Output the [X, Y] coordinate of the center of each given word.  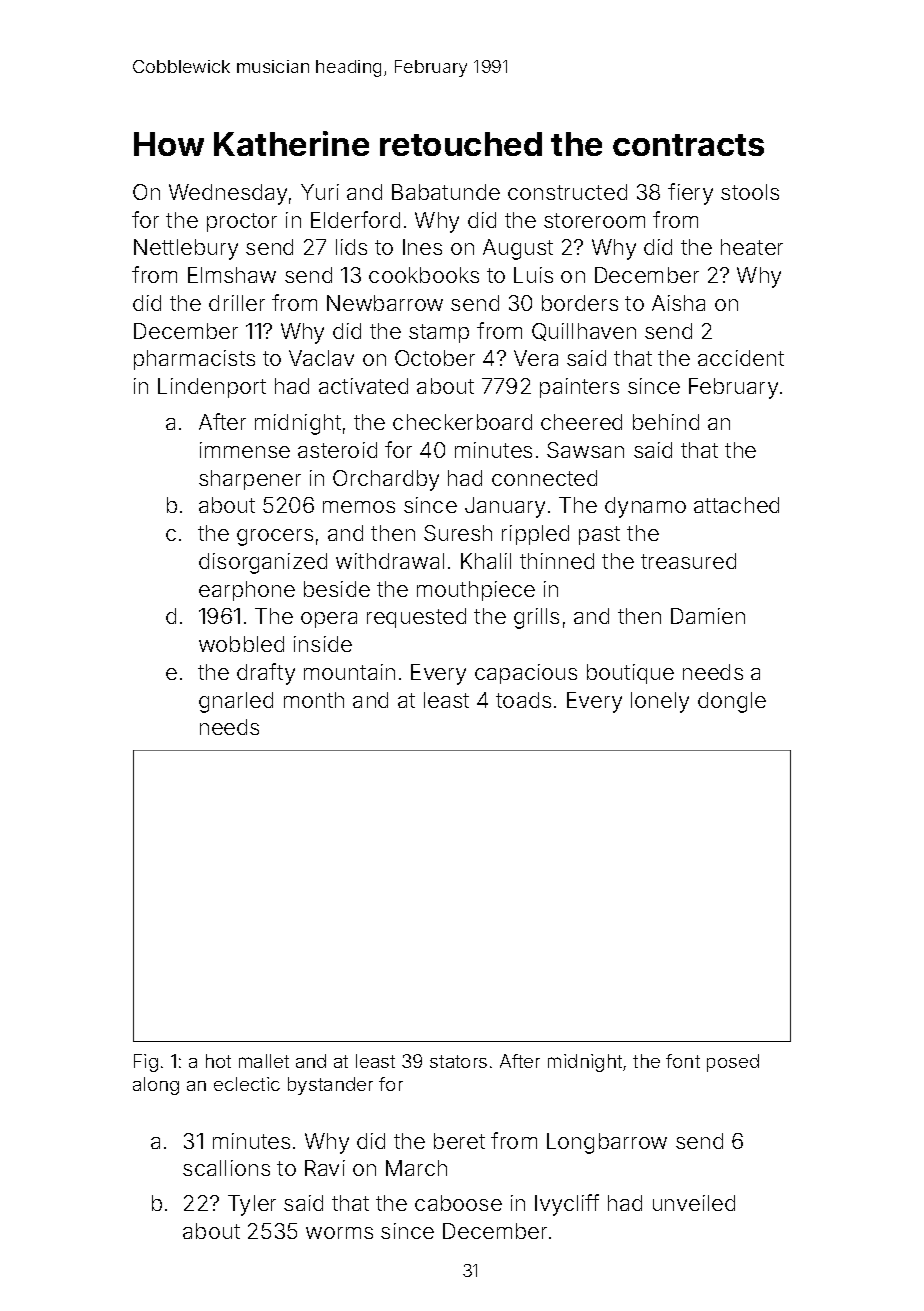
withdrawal [390, 561]
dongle [732, 702]
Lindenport [212, 388]
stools [750, 192]
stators [458, 1061]
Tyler [252, 1205]
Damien [708, 616]
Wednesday [228, 194]
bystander [330, 1086]
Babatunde [446, 192]
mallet [264, 1061]
